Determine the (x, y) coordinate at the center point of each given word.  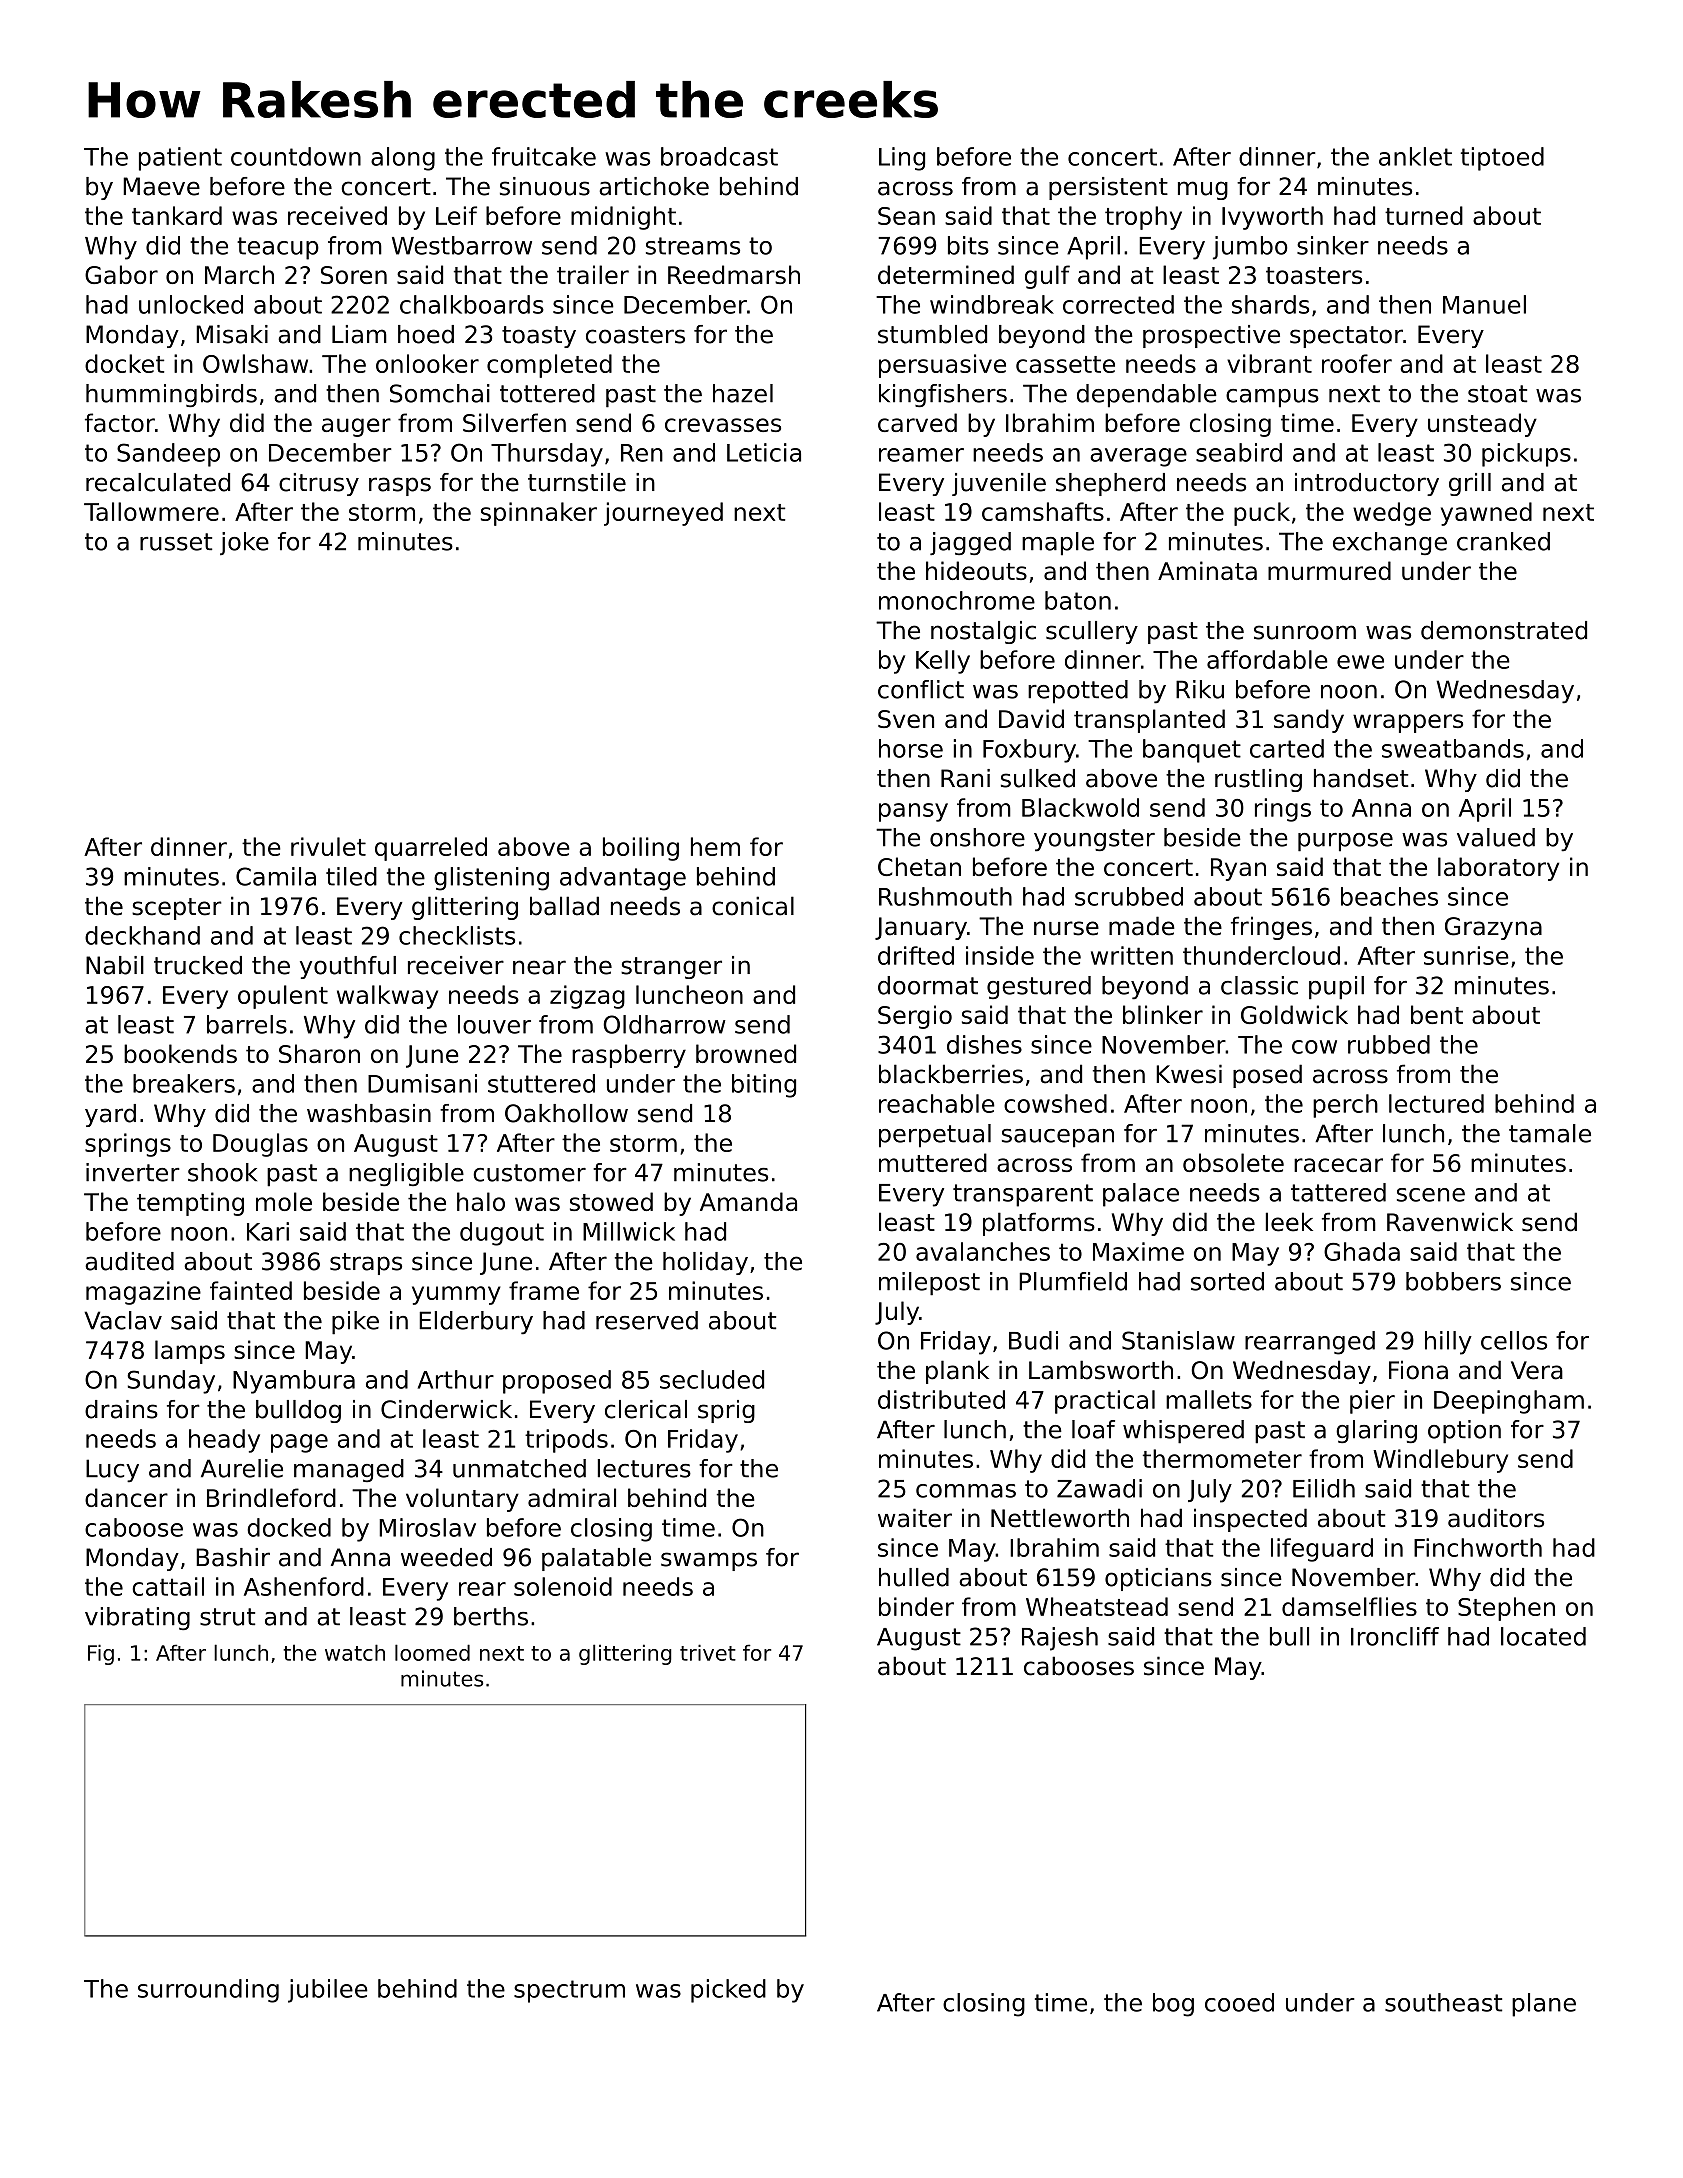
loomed (432, 1652)
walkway (387, 997)
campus (1272, 398)
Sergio (915, 1017)
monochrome (957, 600)
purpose (1345, 842)
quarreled (431, 849)
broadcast (719, 156)
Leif (456, 215)
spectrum (569, 1991)
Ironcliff (1395, 1636)
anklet (1415, 156)
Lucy (112, 1471)
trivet (708, 1652)
